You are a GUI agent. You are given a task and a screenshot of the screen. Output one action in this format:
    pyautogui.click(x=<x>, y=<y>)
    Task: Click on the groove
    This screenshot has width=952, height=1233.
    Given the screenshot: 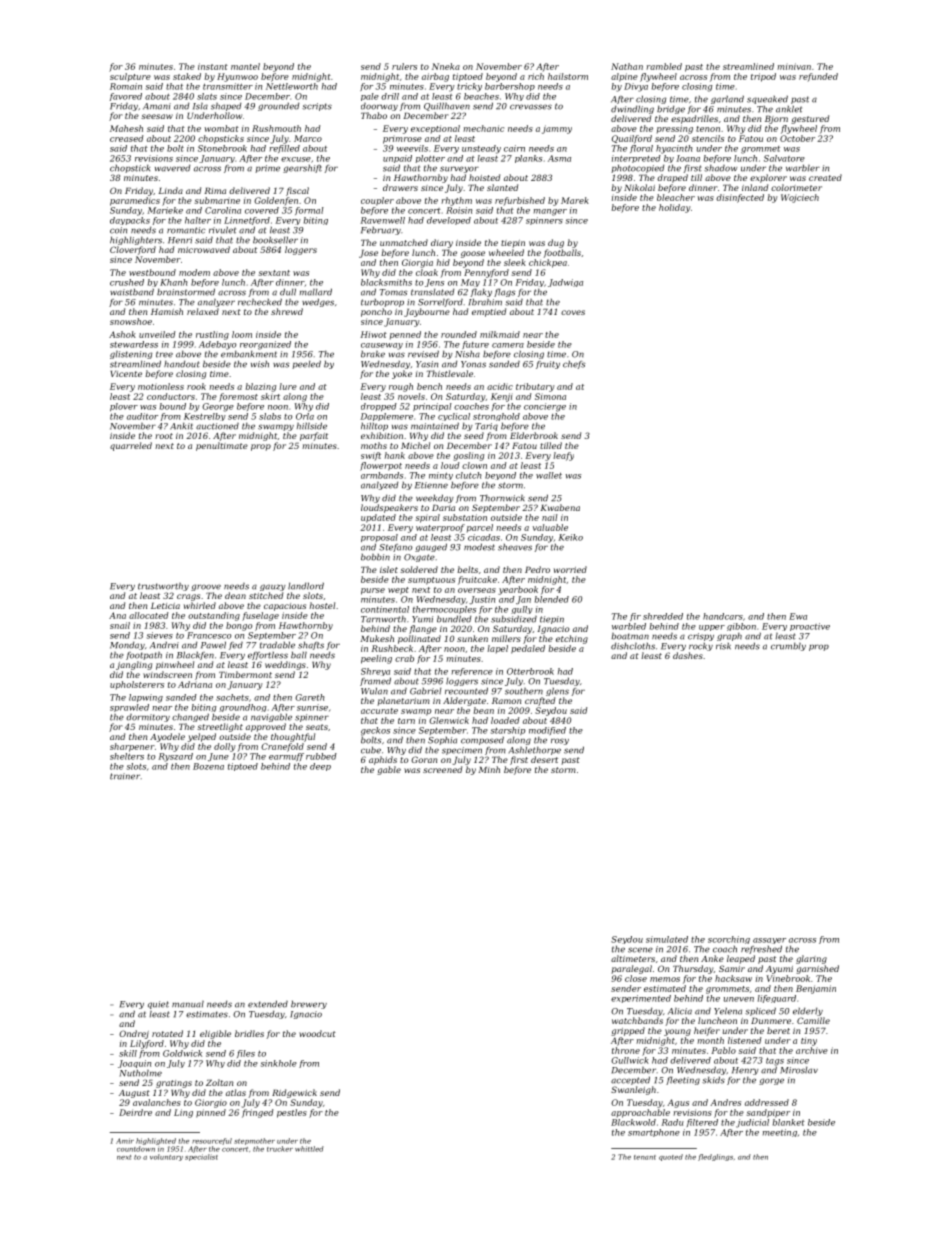 What is the action you would take?
    pyautogui.click(x=206, y=587)
